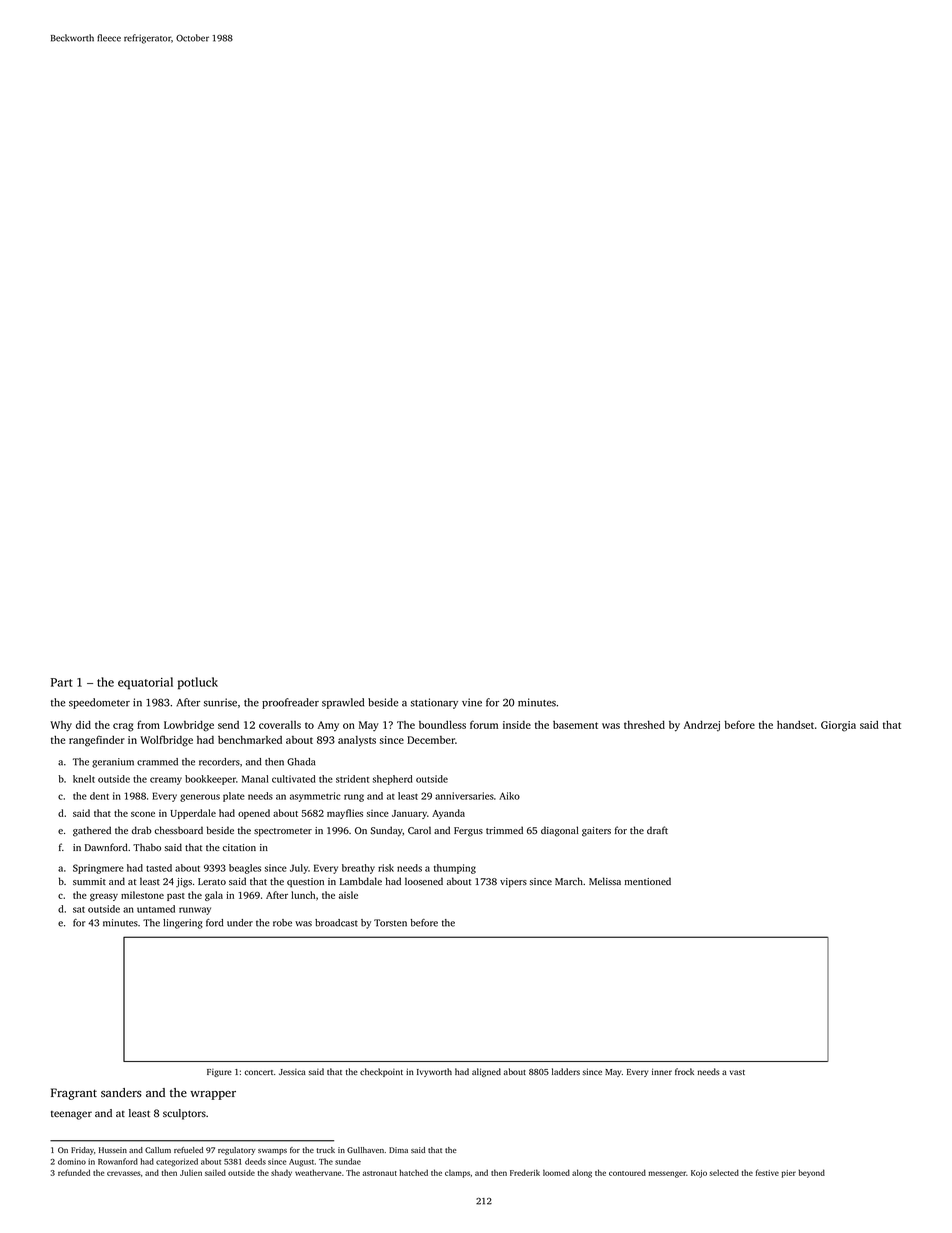  Describe the element at coordinates (156, 909) in the screenshot. I see `untamed` at that location.
